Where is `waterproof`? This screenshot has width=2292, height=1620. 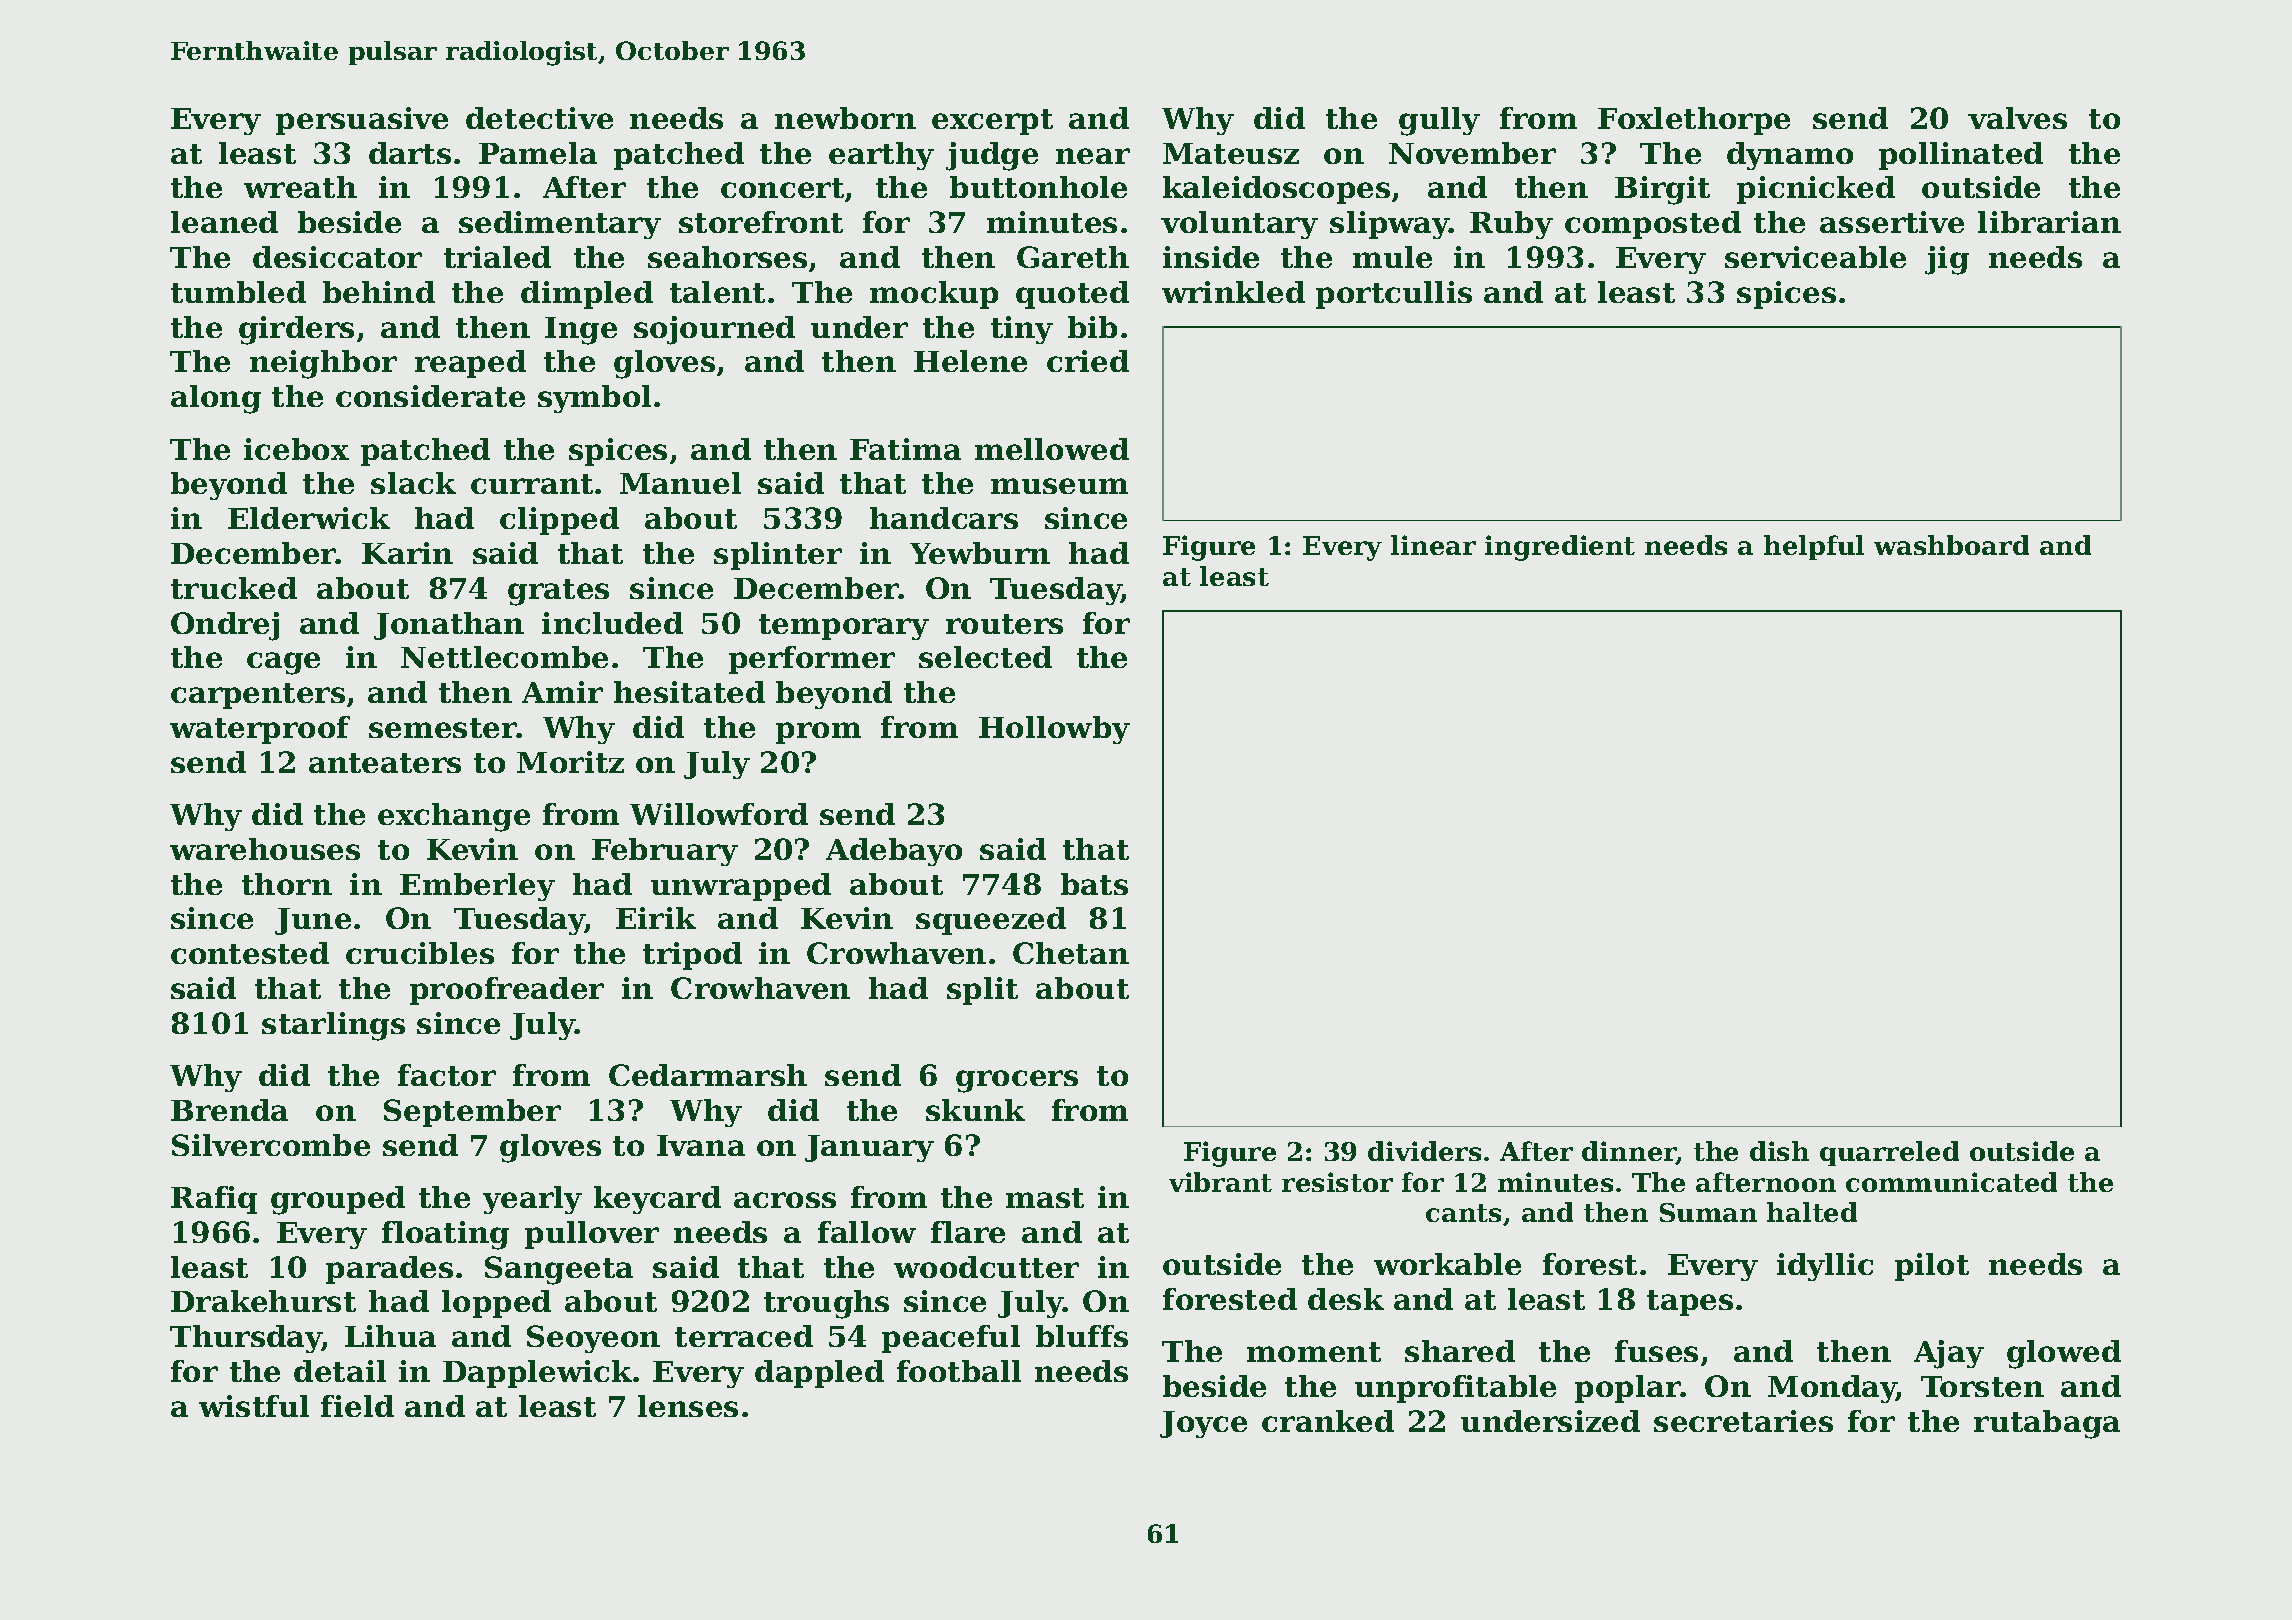
waterproof is located at coordinates (260, 730).
